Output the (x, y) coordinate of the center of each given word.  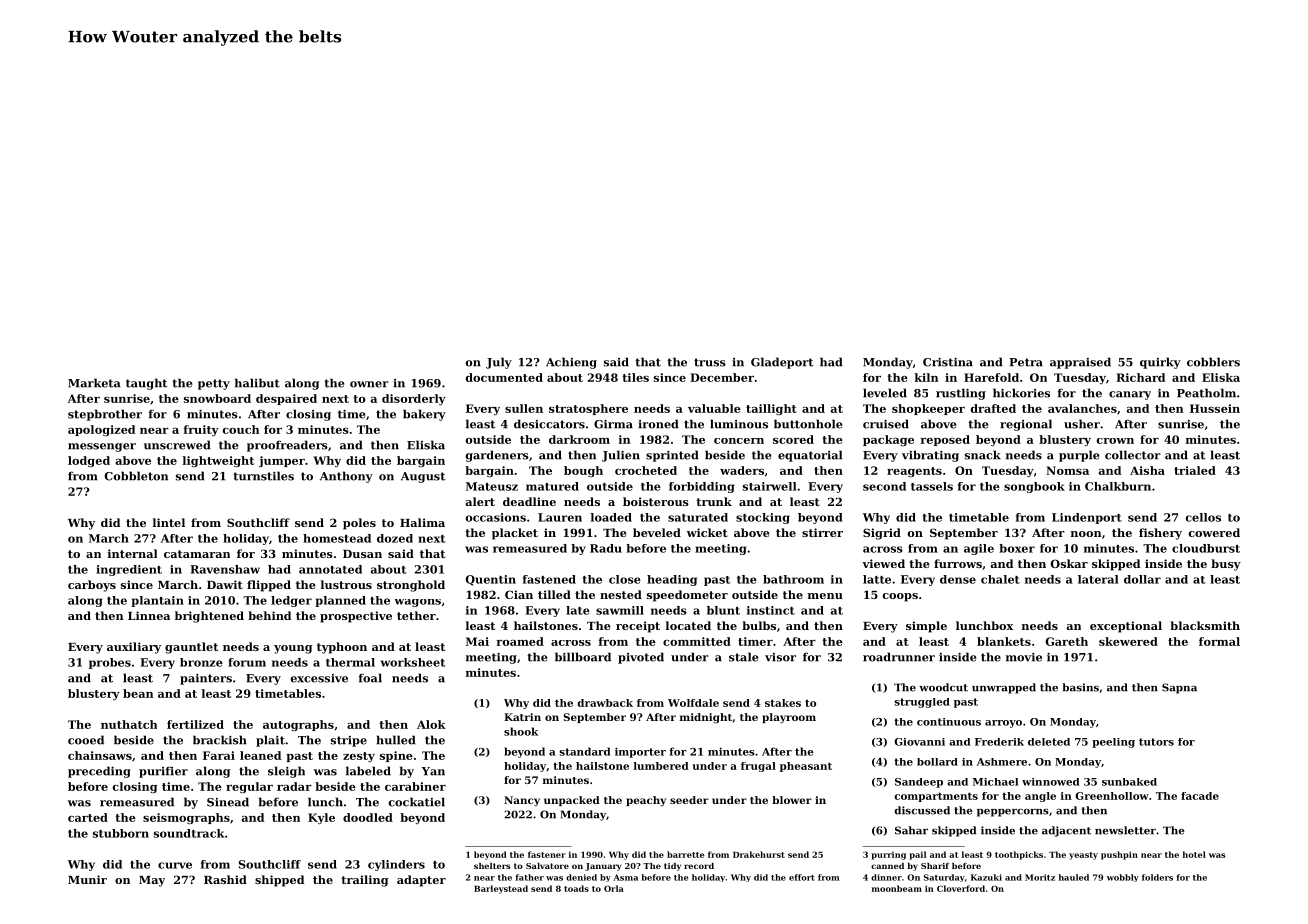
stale (743, 657)
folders (1157, 877)
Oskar (1069, 563)
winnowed (1051, 782)
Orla (614, 888)
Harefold (991, 377)
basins (1080, 687)
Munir (87, 879)
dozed (395, 538)
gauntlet (191, 648)
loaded (611, 517)
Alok (431, 724)
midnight (706, 718)
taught (146, 384)
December (722, 377)
